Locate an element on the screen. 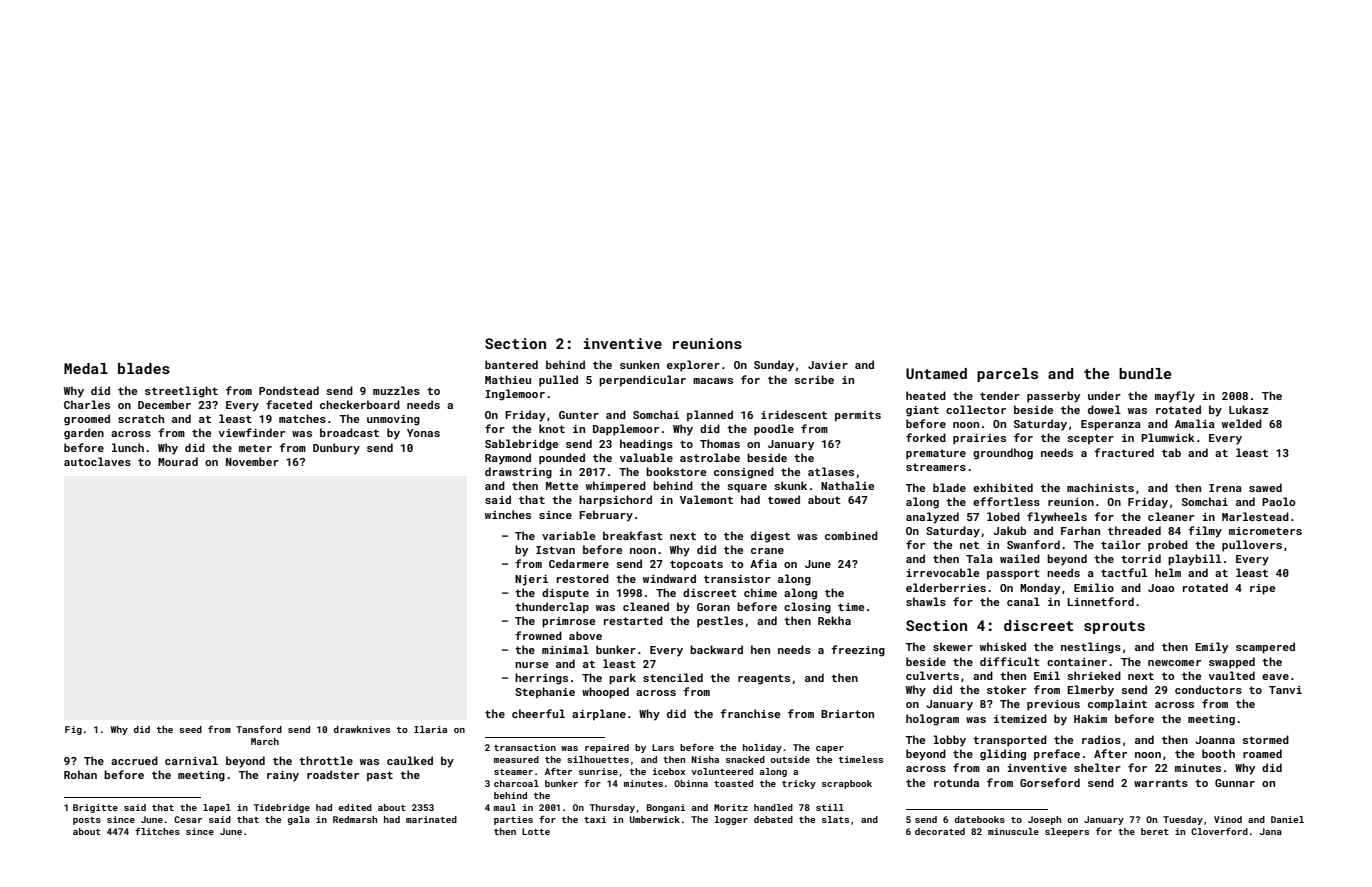 This screenshot has width=1372, height=887. autoclaves is located at coordinates (97, 461).
